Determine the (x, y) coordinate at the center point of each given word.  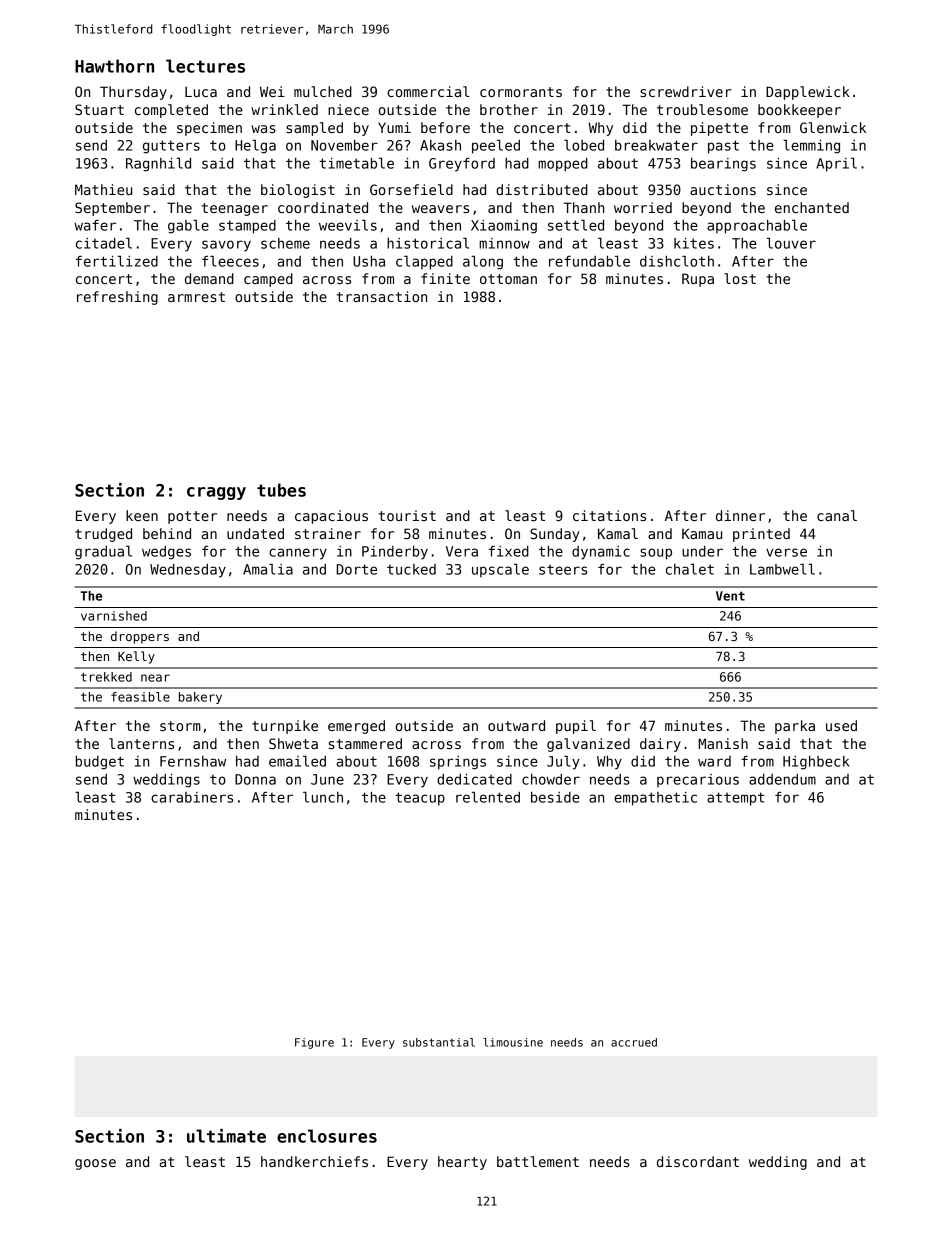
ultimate (226, 1136)
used (841, 725)
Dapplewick (808, 93)
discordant (698, 1161)
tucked (411, 569)
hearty (462, 1163)
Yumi (394, 127)
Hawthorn (114, 66)
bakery (200, 698)
